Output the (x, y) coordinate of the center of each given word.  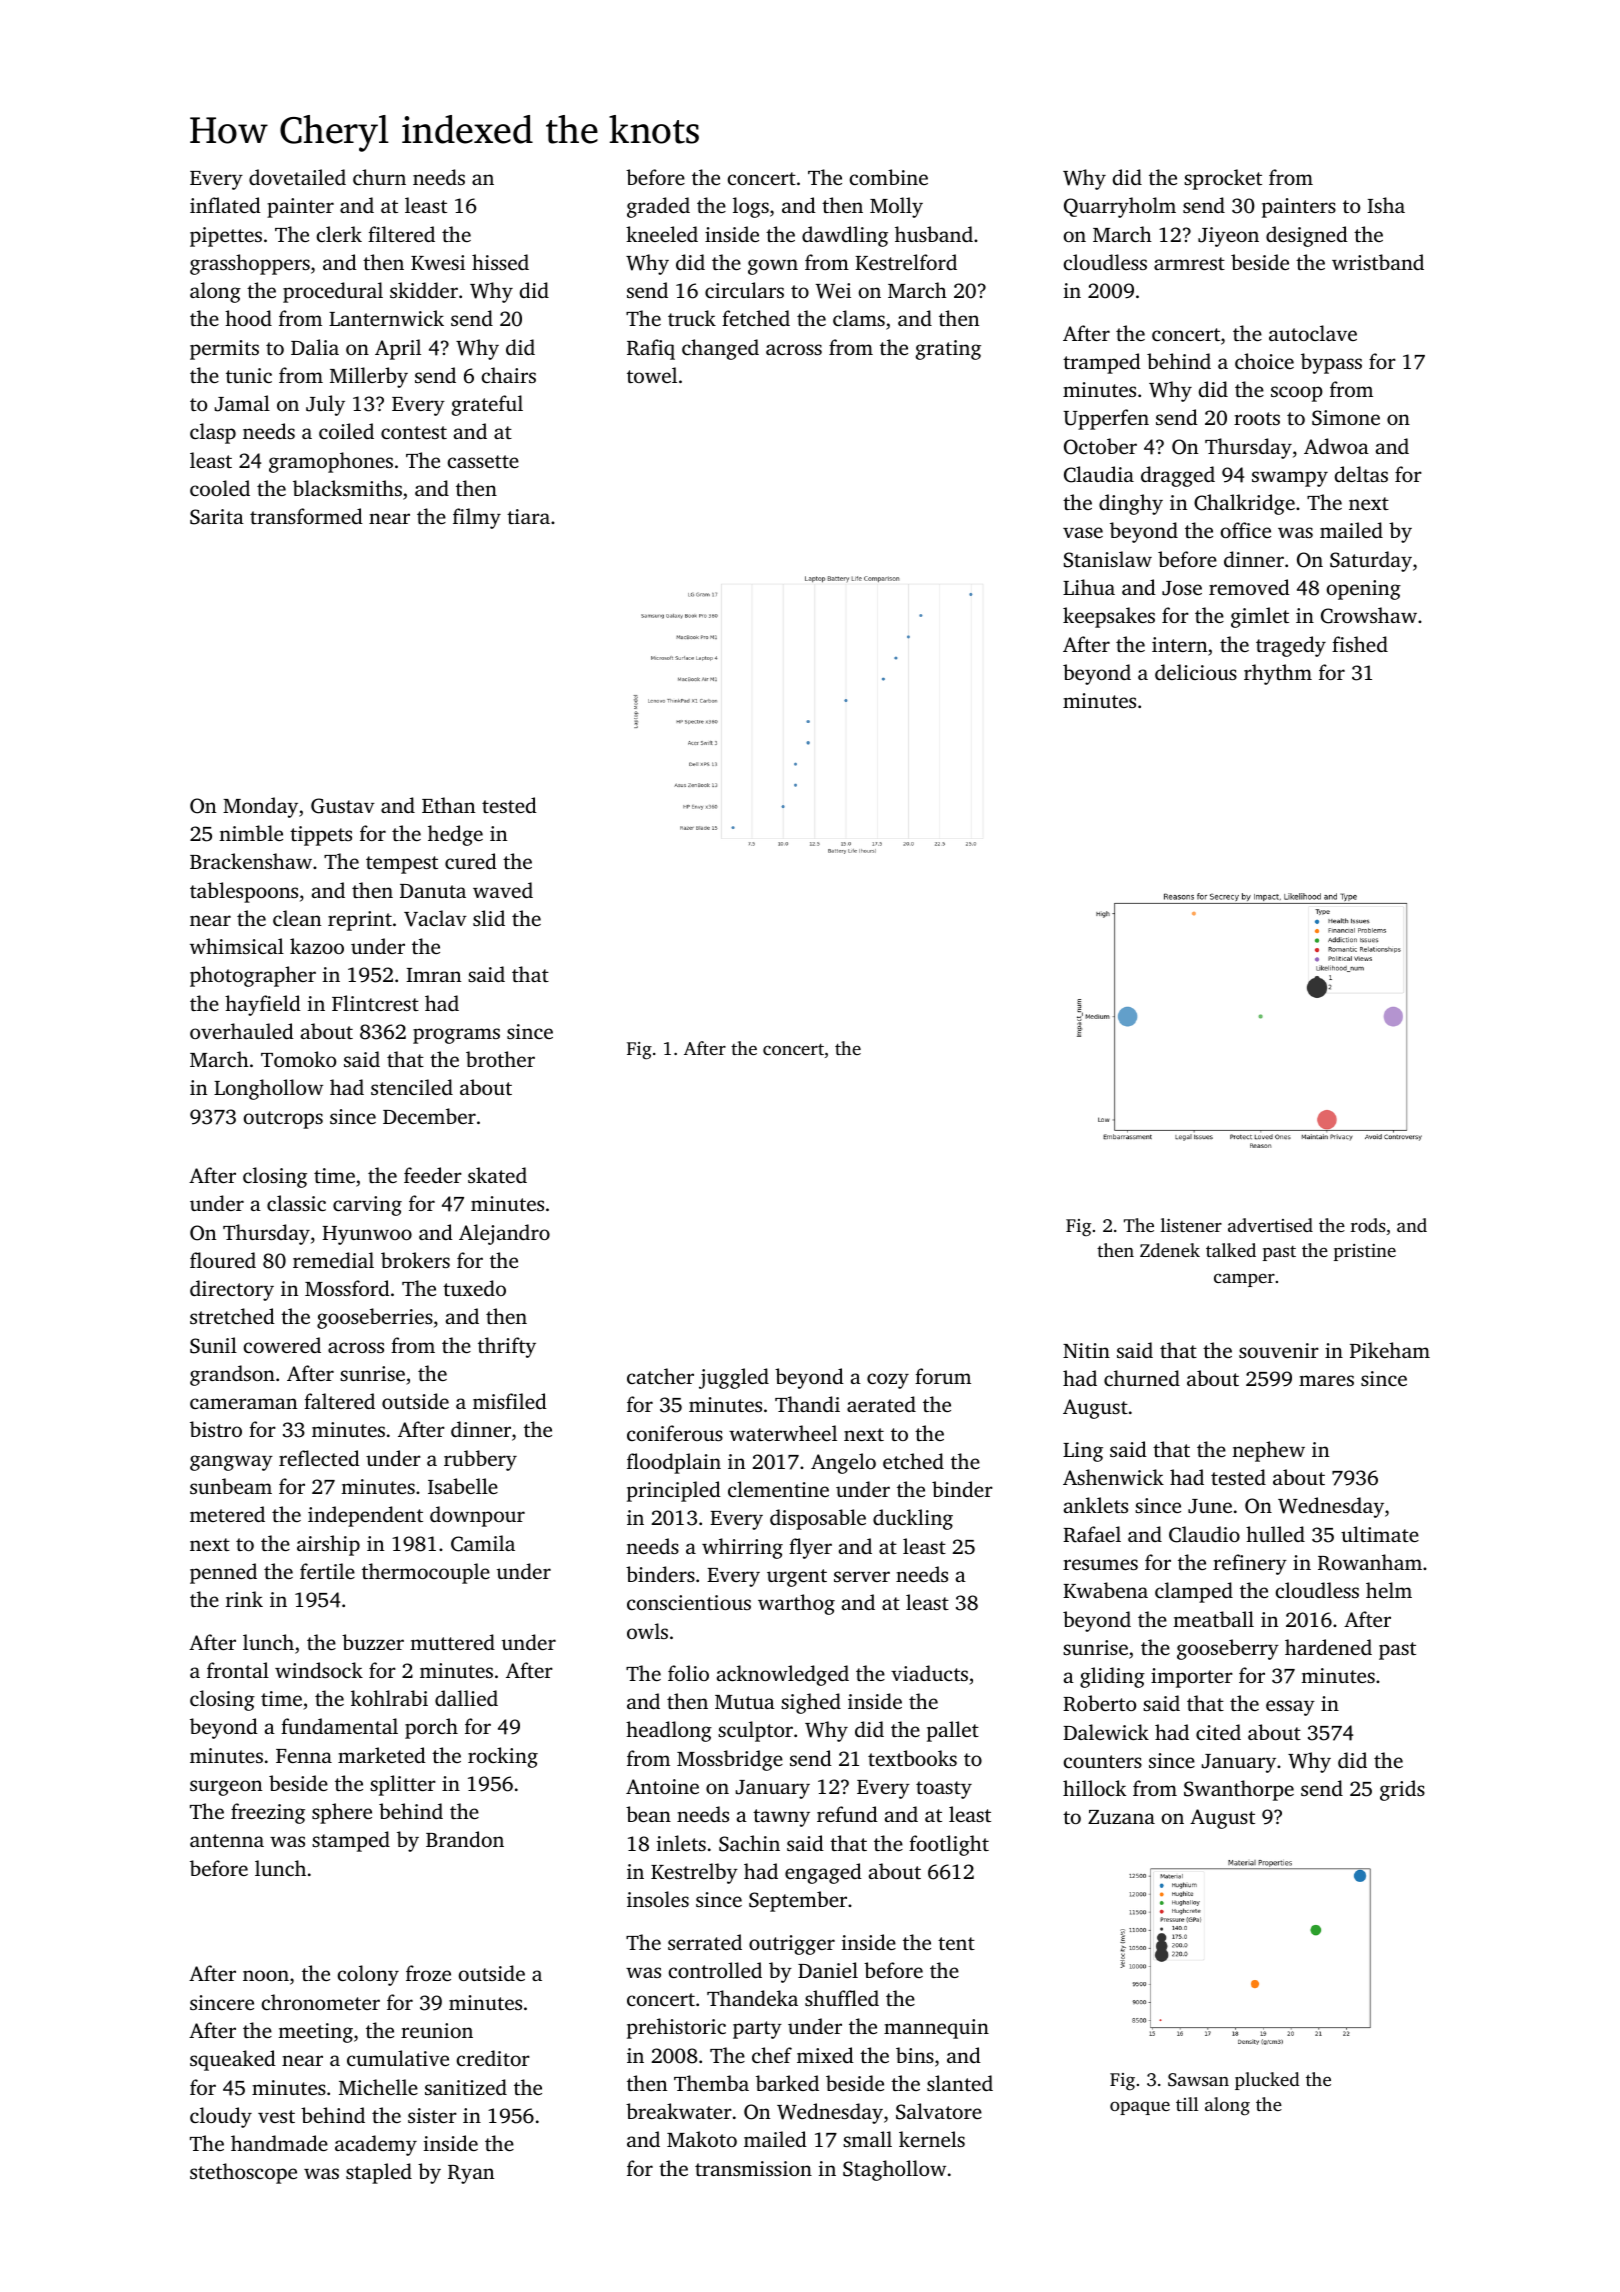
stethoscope (243, 2173)
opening (1364, 590)
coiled (346, 431)
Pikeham (1390, 1350)
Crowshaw (1369, 615)
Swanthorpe (1239, 1790)
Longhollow (268, 1089)
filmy (477, 518)
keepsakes (1109, 617)
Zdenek (1170, 1250)
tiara (528, 516)
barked (787, 2083)
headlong (669, 1731)
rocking (503, 1757)
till (1187, 2104)
